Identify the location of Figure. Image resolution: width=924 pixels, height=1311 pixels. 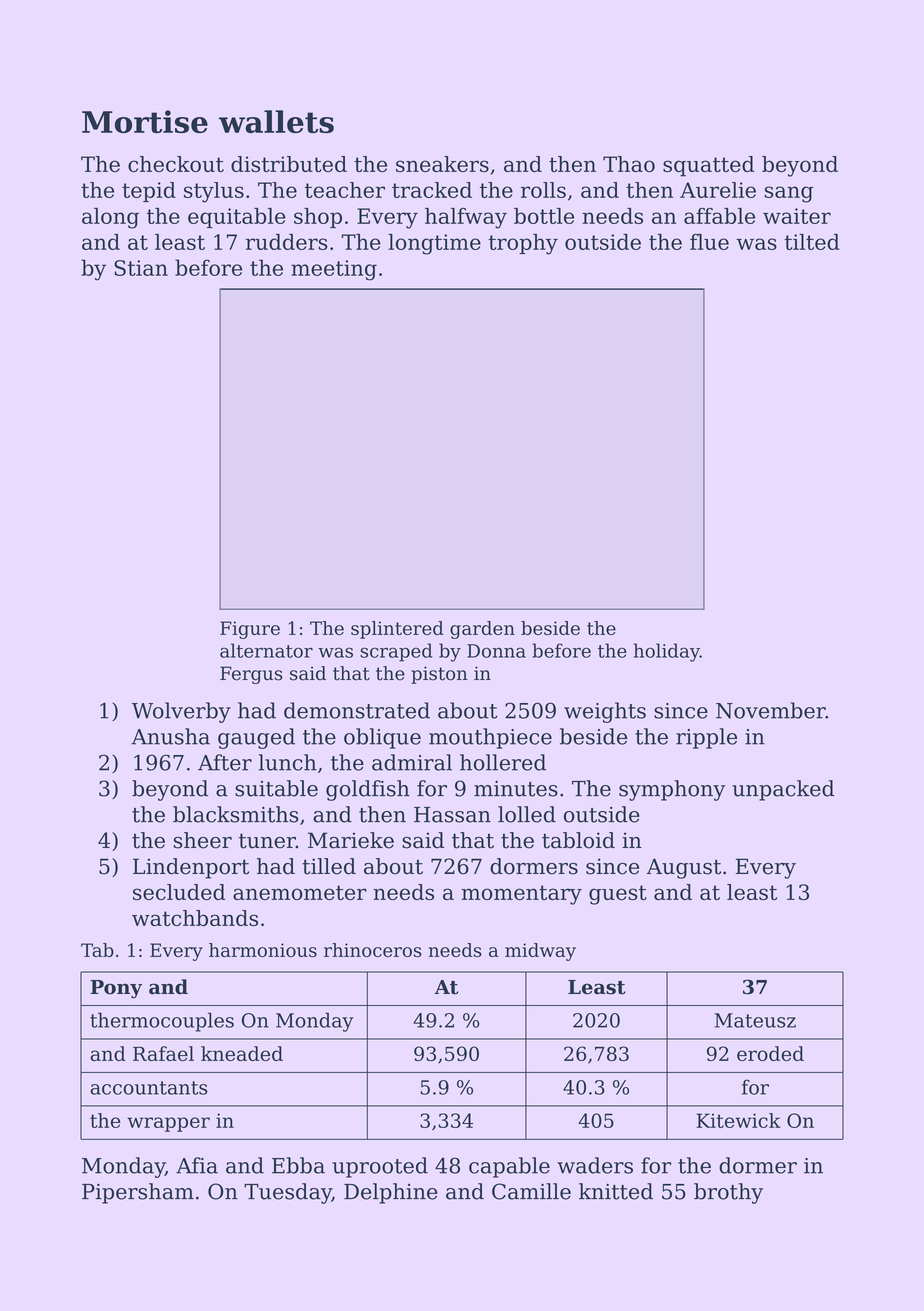
(250, 630).
